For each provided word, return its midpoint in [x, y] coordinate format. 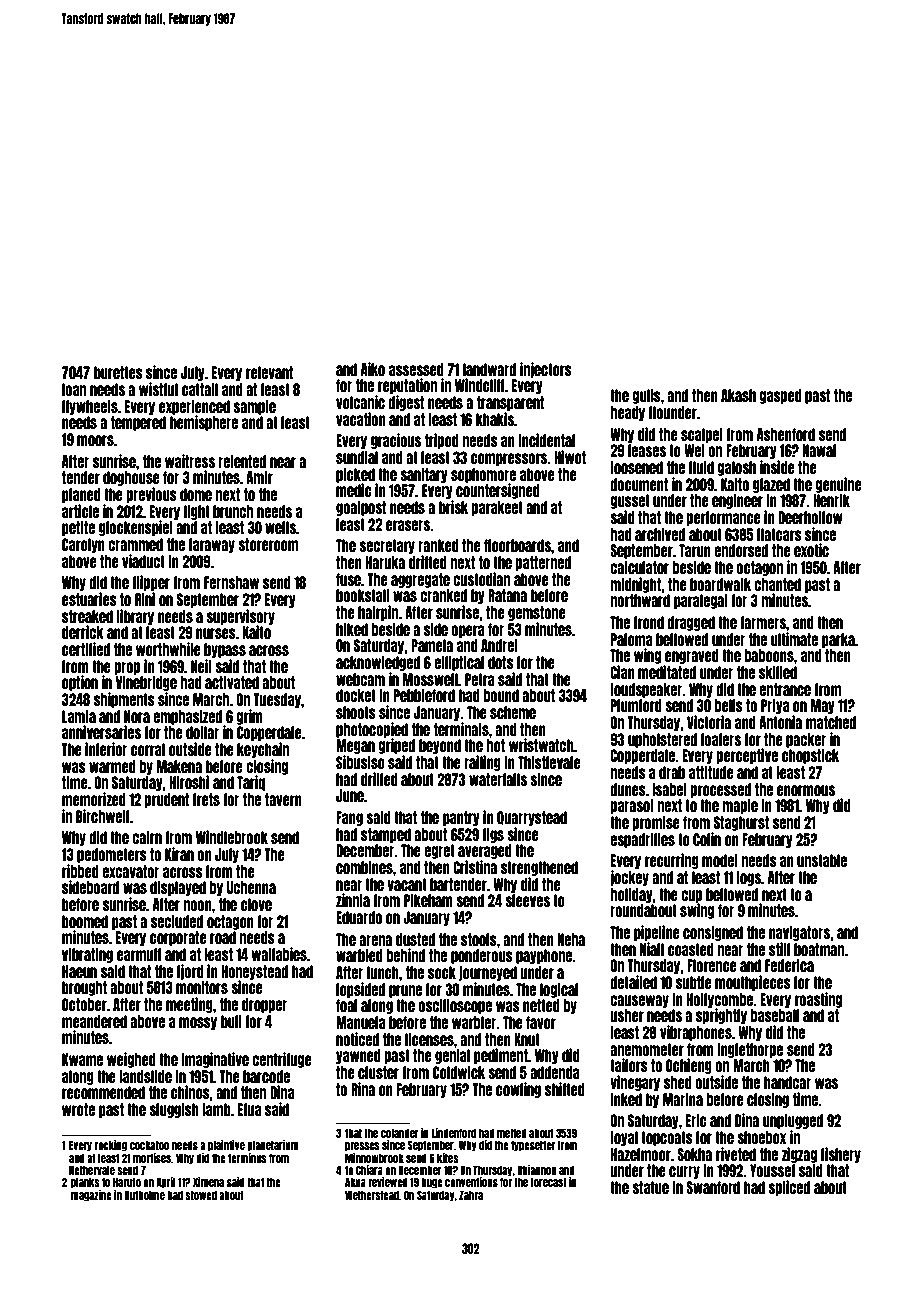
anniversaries [101, 732]
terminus [247, 1158]
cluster [378, 1072]
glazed [771, 485]
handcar [788, 1082]
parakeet [497, 508]
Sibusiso [360, 762]
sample [254, 407]
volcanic [360, 402]
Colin [707, 839]
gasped [780, 396]
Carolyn [83, 545]
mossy [198, 1023]
